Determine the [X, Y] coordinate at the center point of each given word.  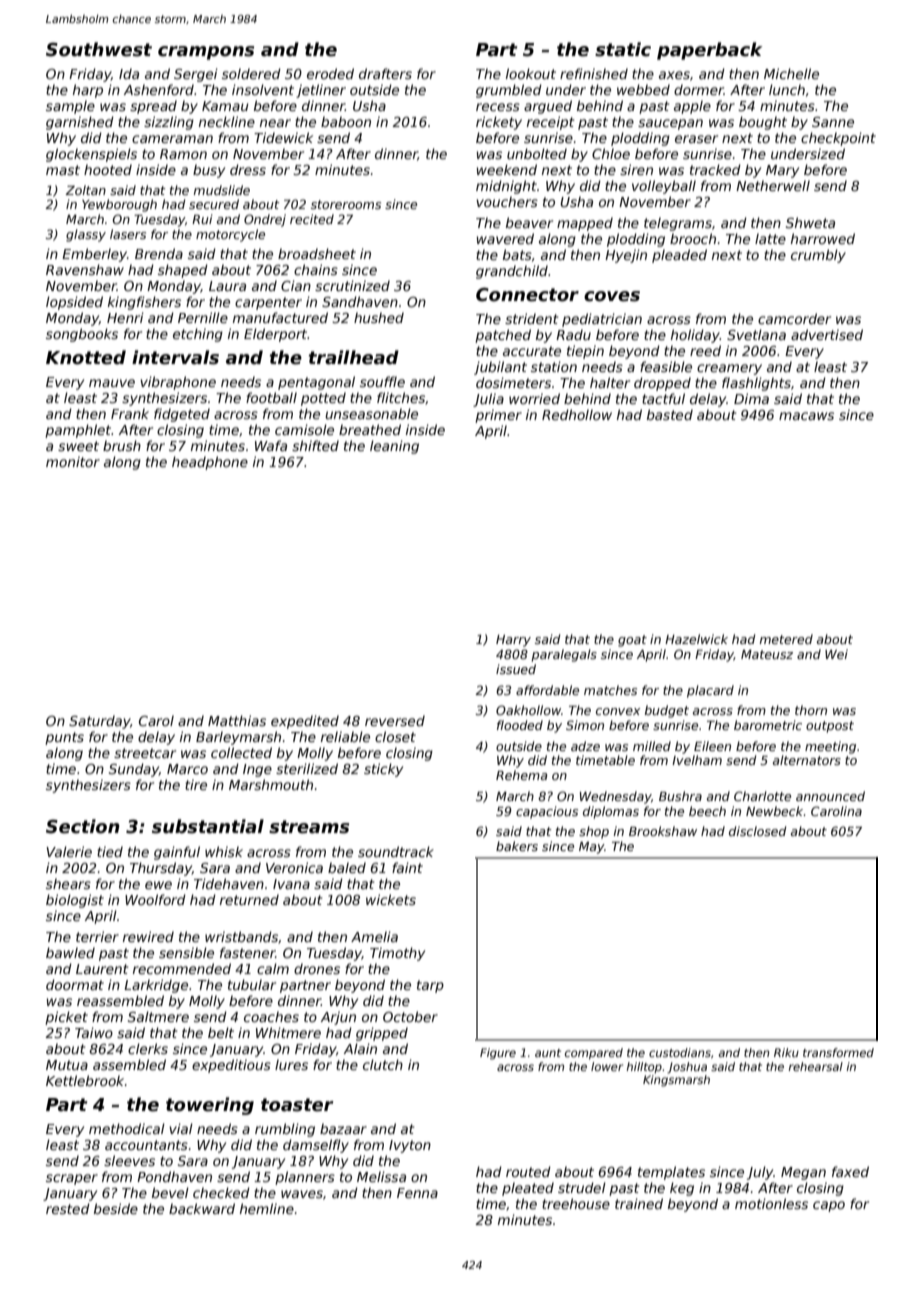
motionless [771, 1203]
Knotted [86, 357]
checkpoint [838, 139]
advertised [827, 334]
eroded [330, 73]
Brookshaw [663, 831]
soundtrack [396, 851]
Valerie [69, 851]
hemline [267, 1208]
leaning [394, 447]
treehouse [576, 1203]
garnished [80, 123]
